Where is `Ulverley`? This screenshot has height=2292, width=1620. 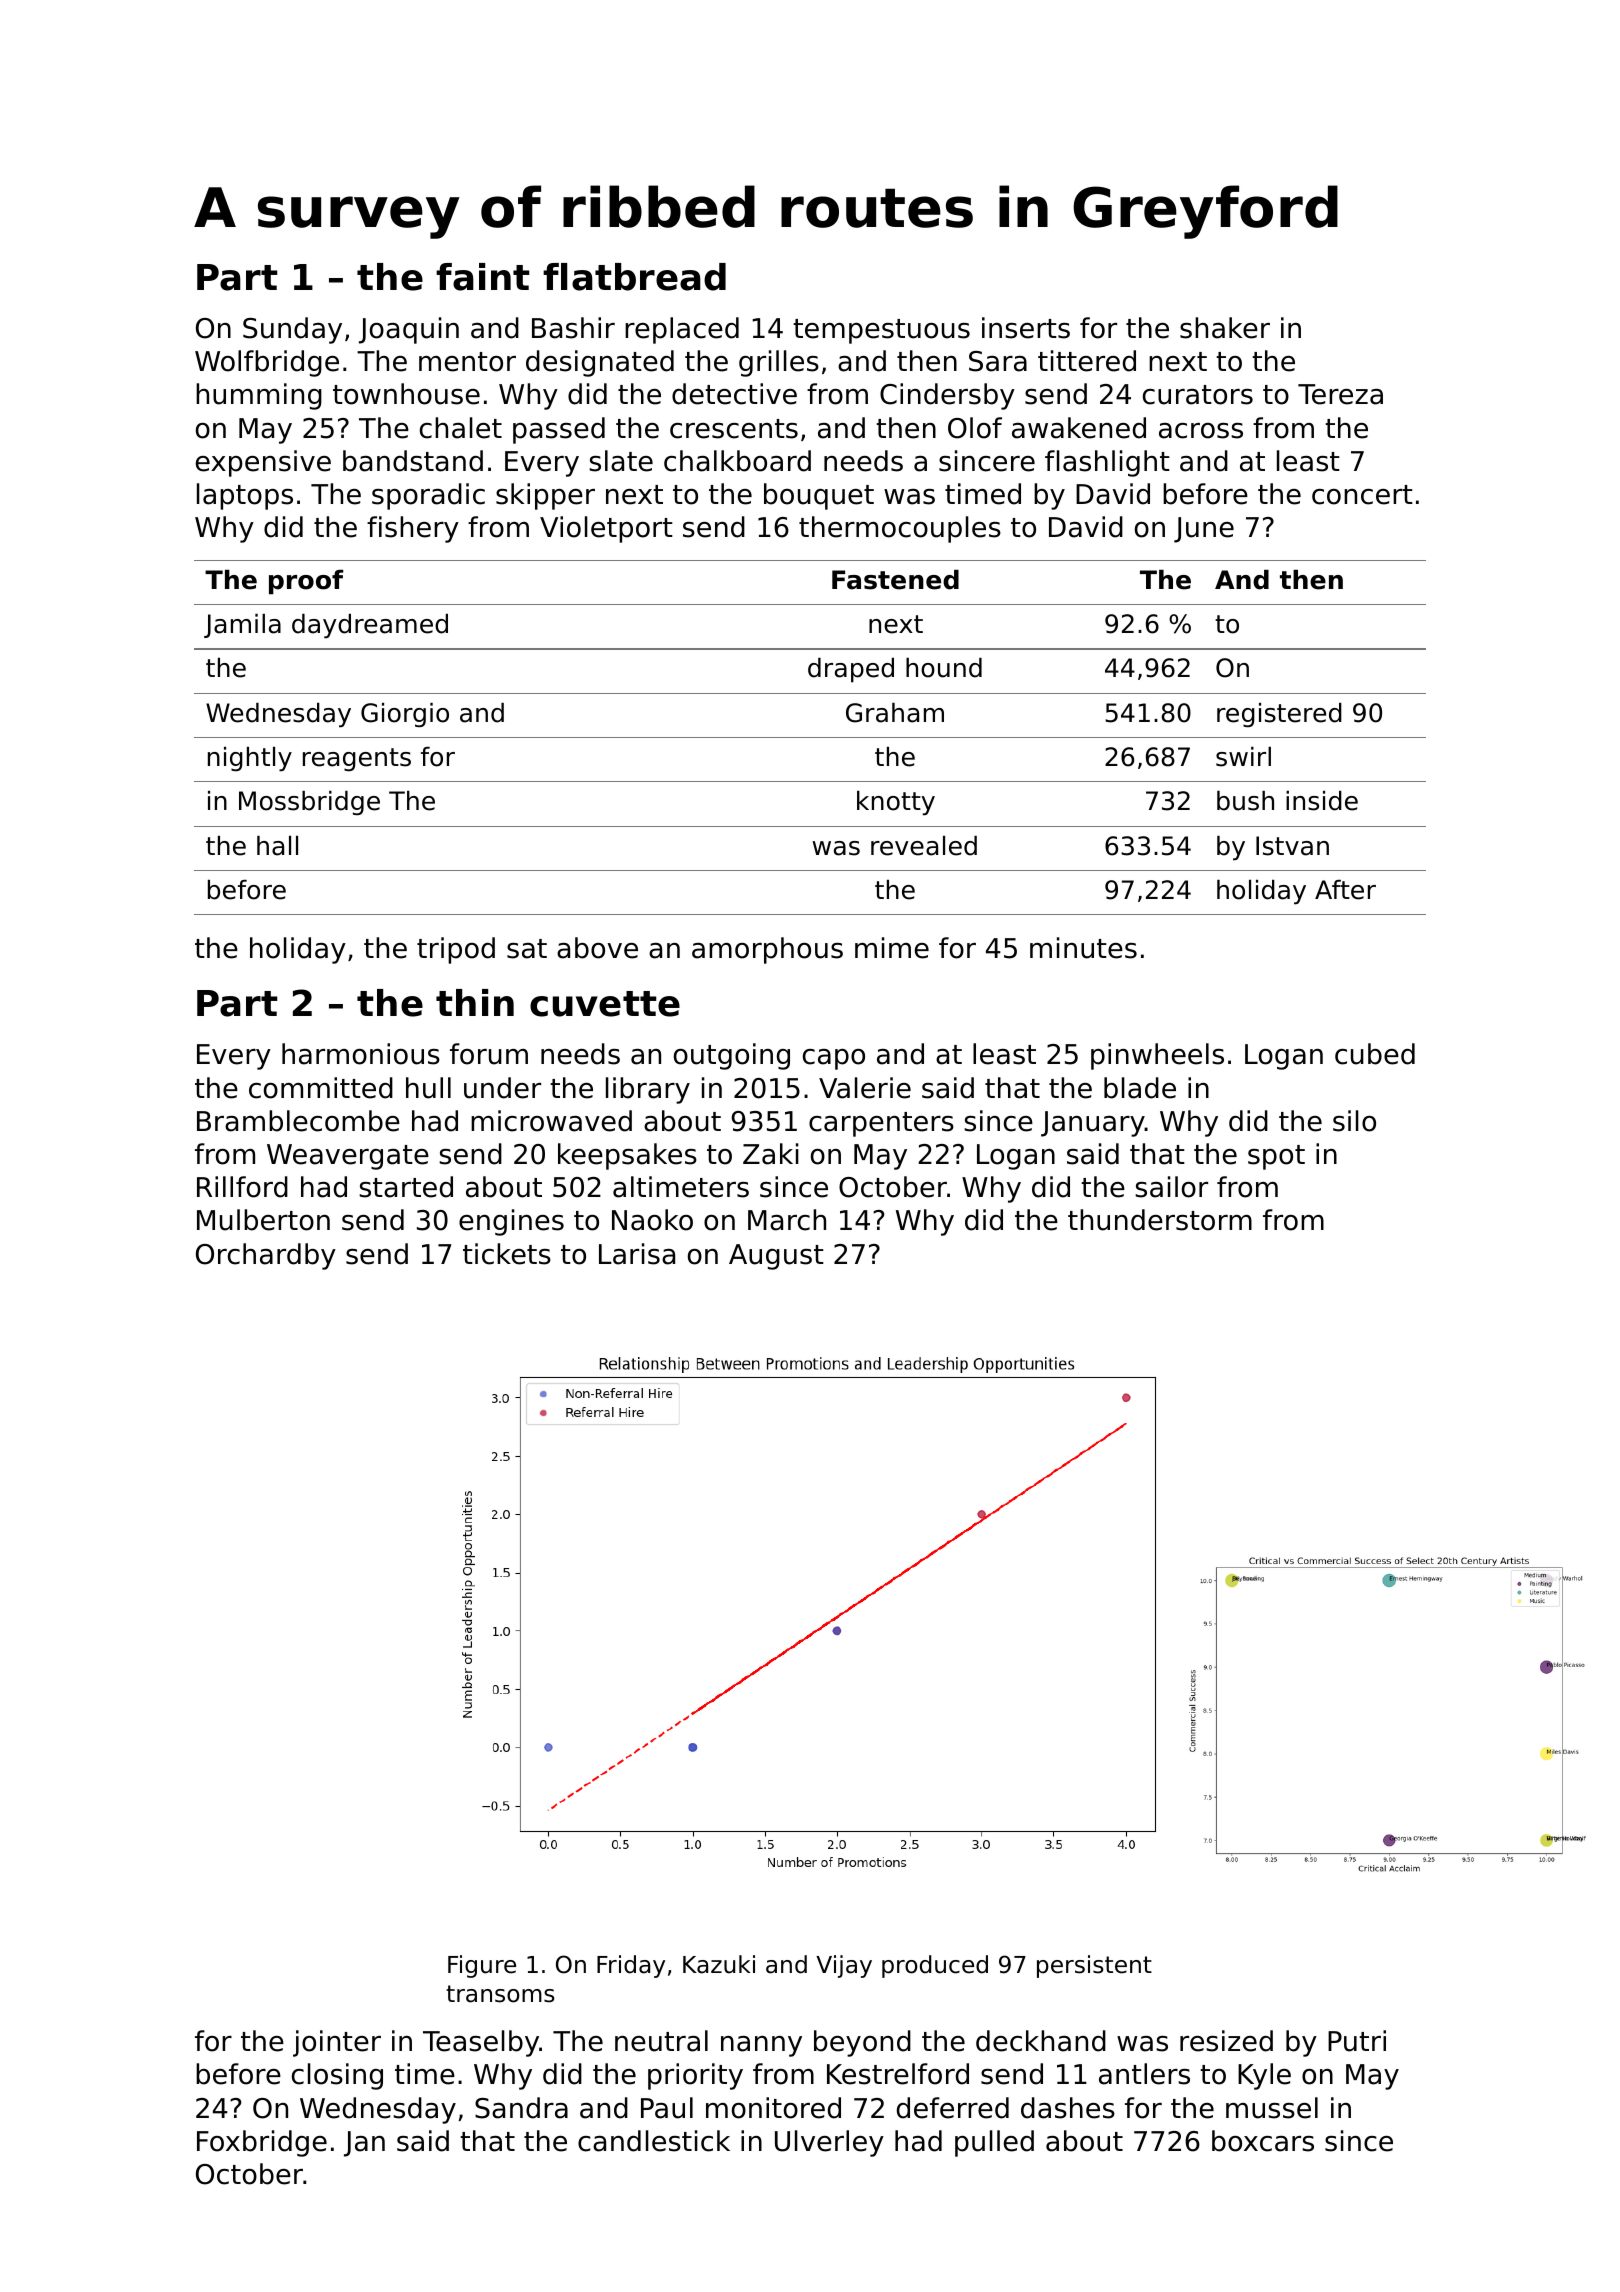
Ulverley is located at coordinates (829, 2143).
